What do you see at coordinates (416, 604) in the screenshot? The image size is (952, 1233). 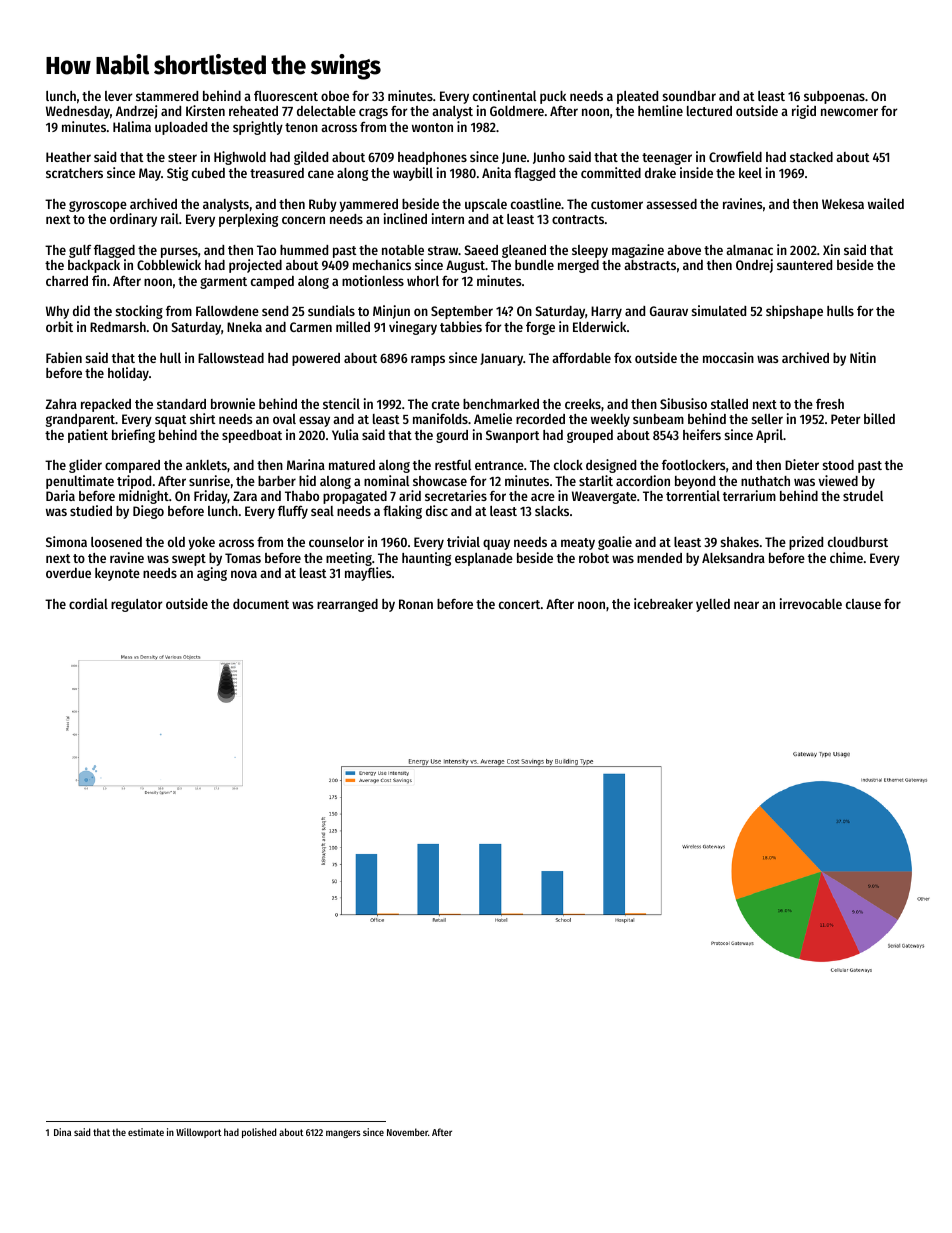 I see `Ronan` at bounding box center [416, 604].
